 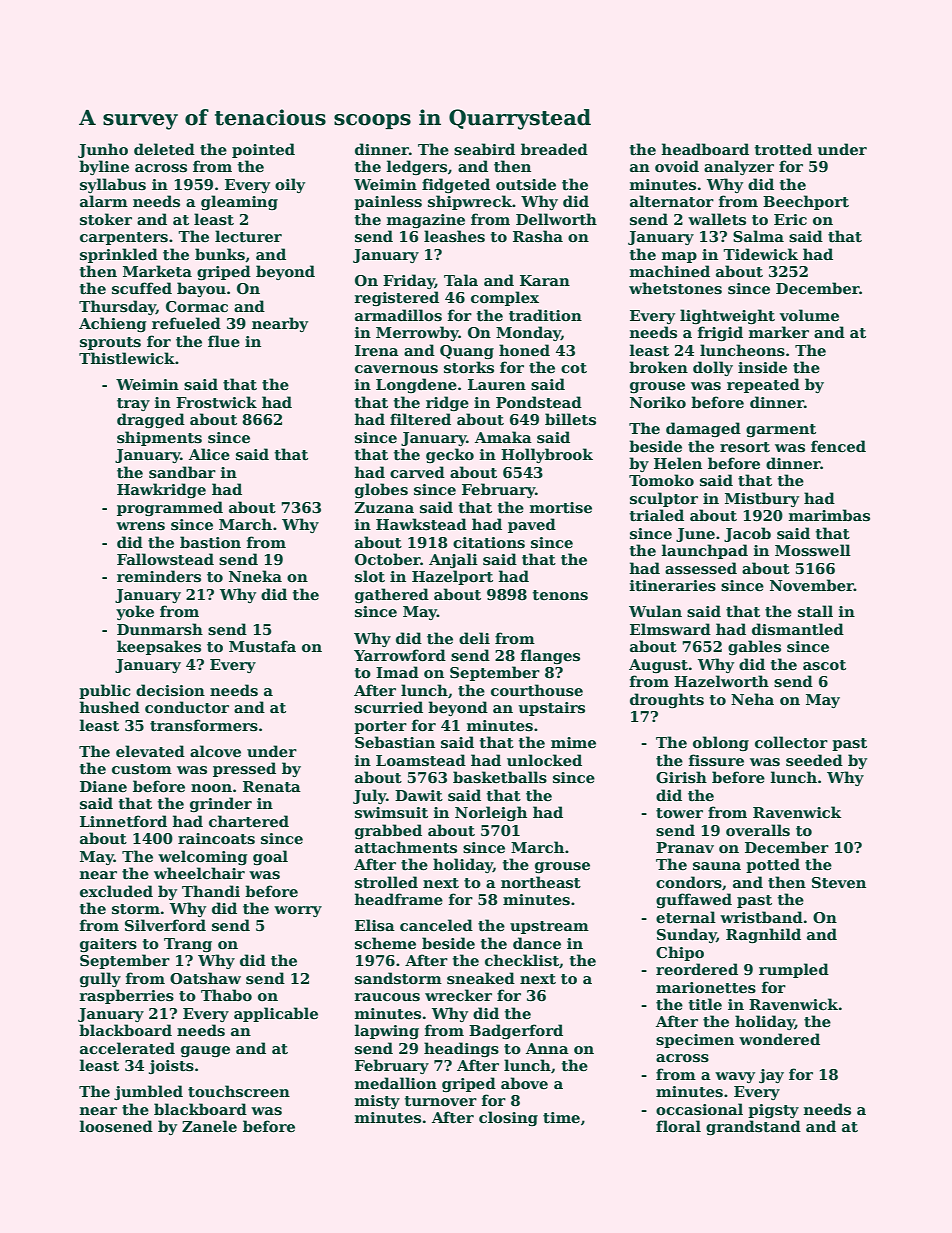 I want to click on strolled, so click(x=386, y=882).
